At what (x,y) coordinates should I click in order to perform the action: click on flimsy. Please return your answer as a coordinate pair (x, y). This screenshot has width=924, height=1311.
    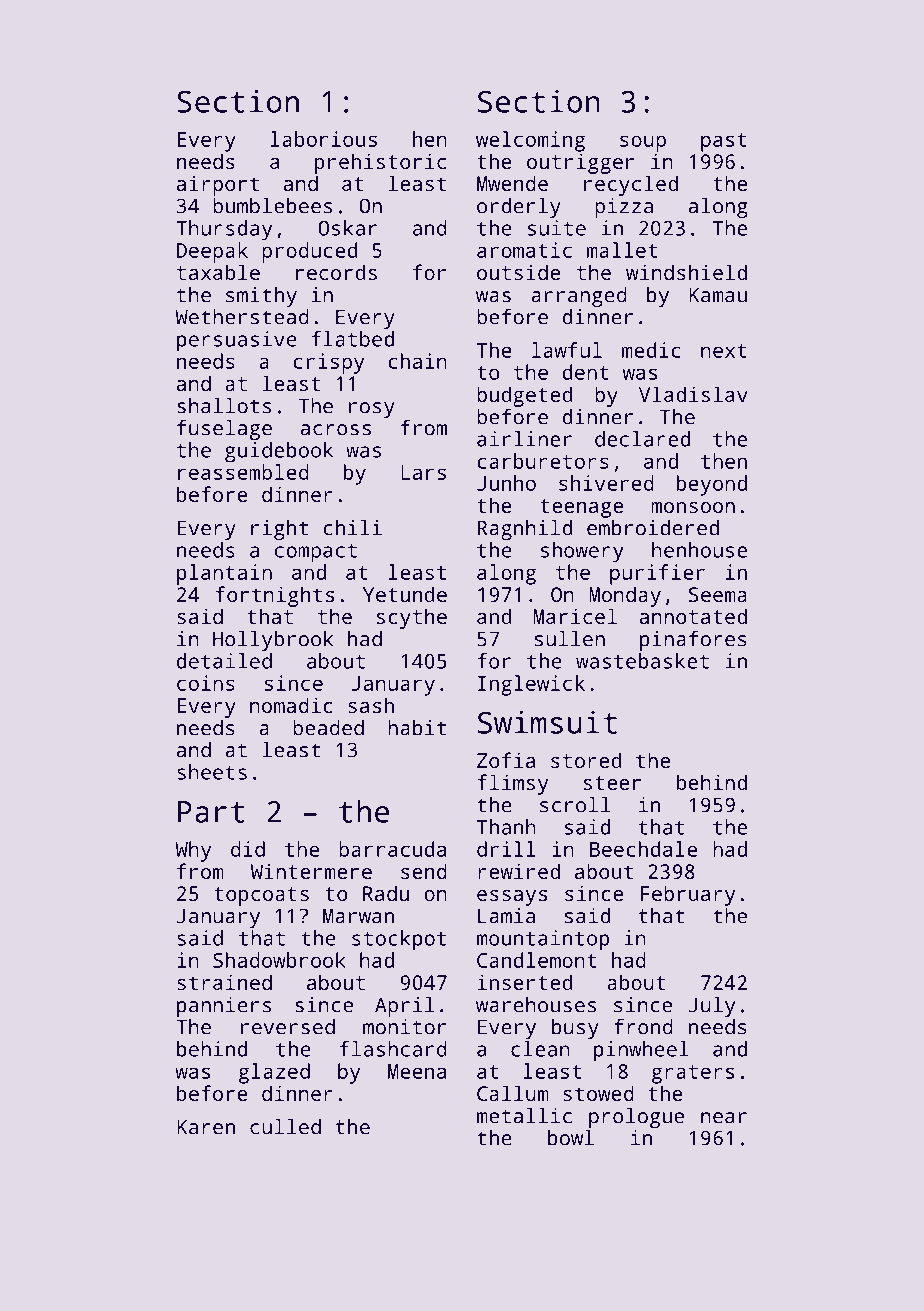
    Looking at the image, I should click on (512, 784).
